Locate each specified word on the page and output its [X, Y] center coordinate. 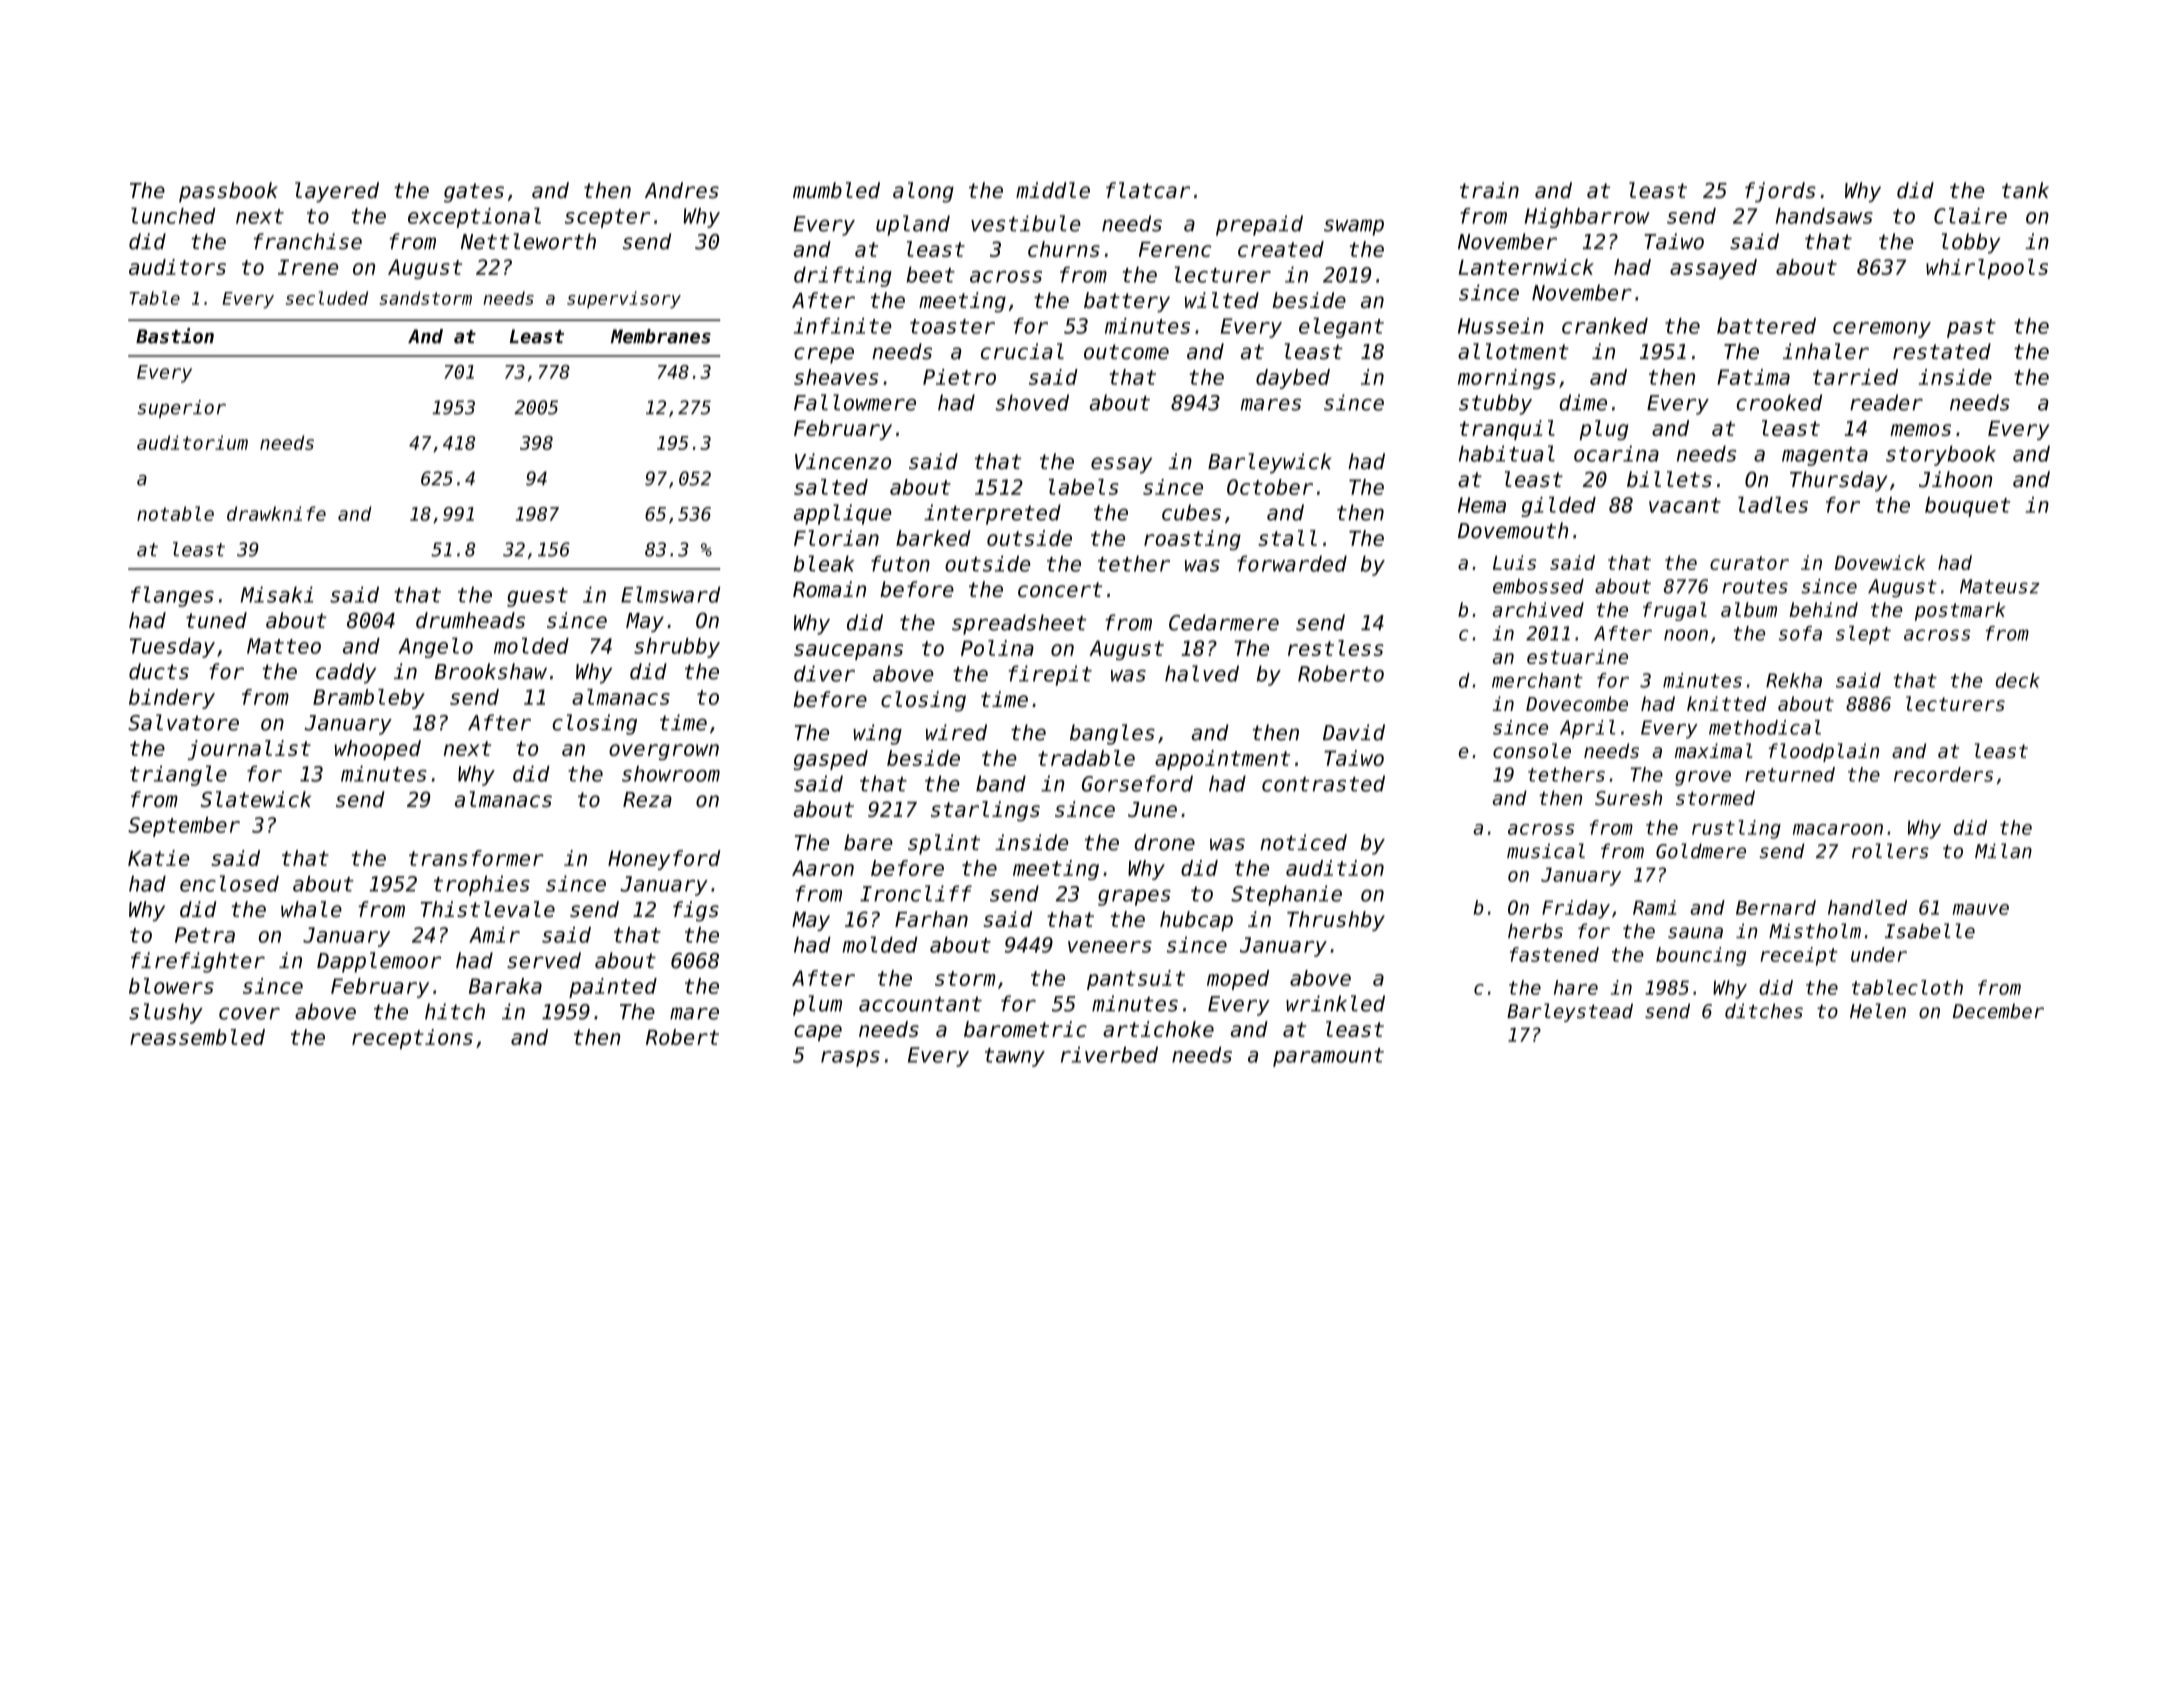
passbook [228, 192]
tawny [1015, 1057]
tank [2025, 190]
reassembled [197, 1037]
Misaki [277, 594]
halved [1202, 673]
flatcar [1148, 190]
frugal [1675, 611]
